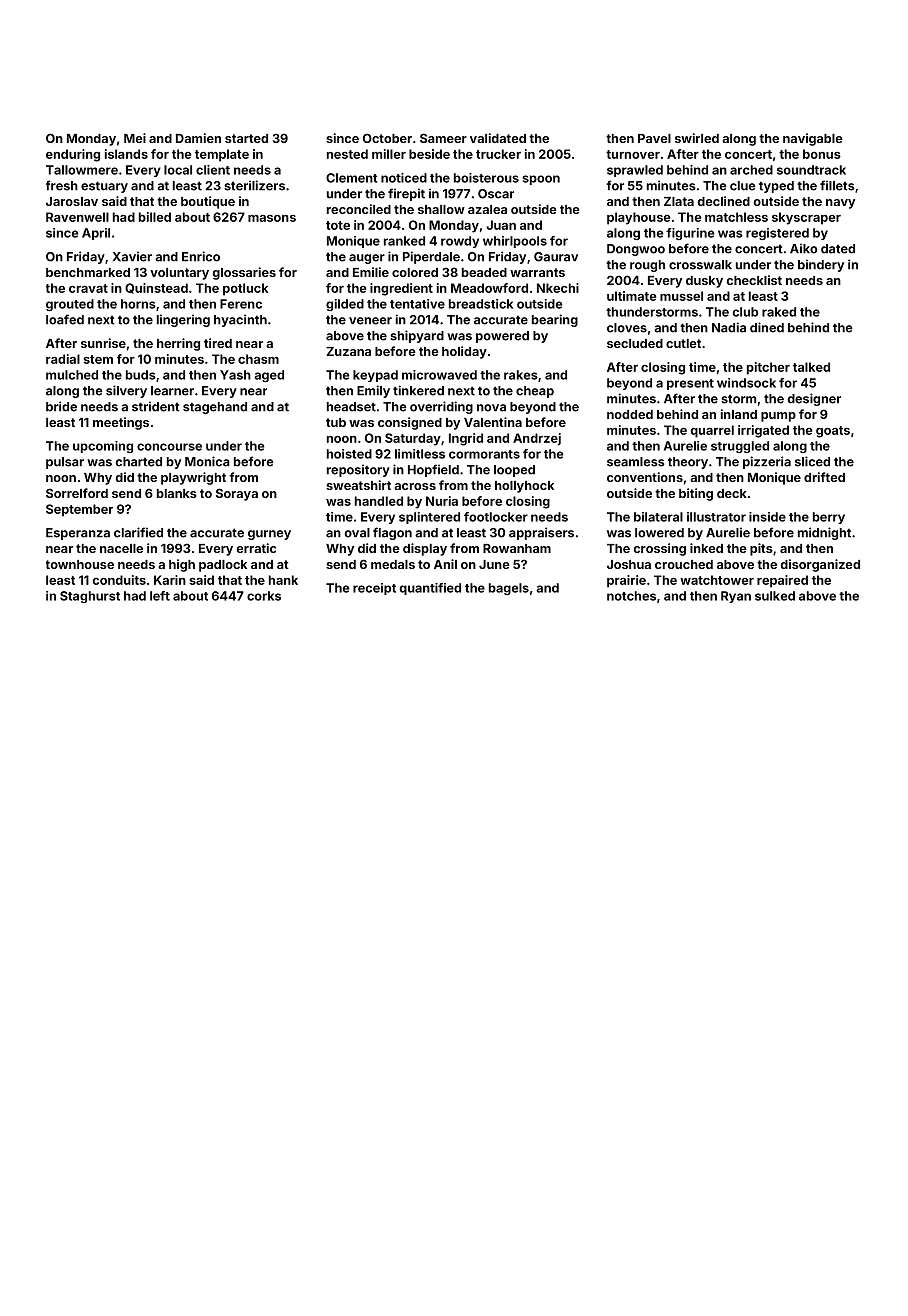  What do you see at coordinates (626, 581) in the image?
I see `prairie` at bounding box center [626, 581].
